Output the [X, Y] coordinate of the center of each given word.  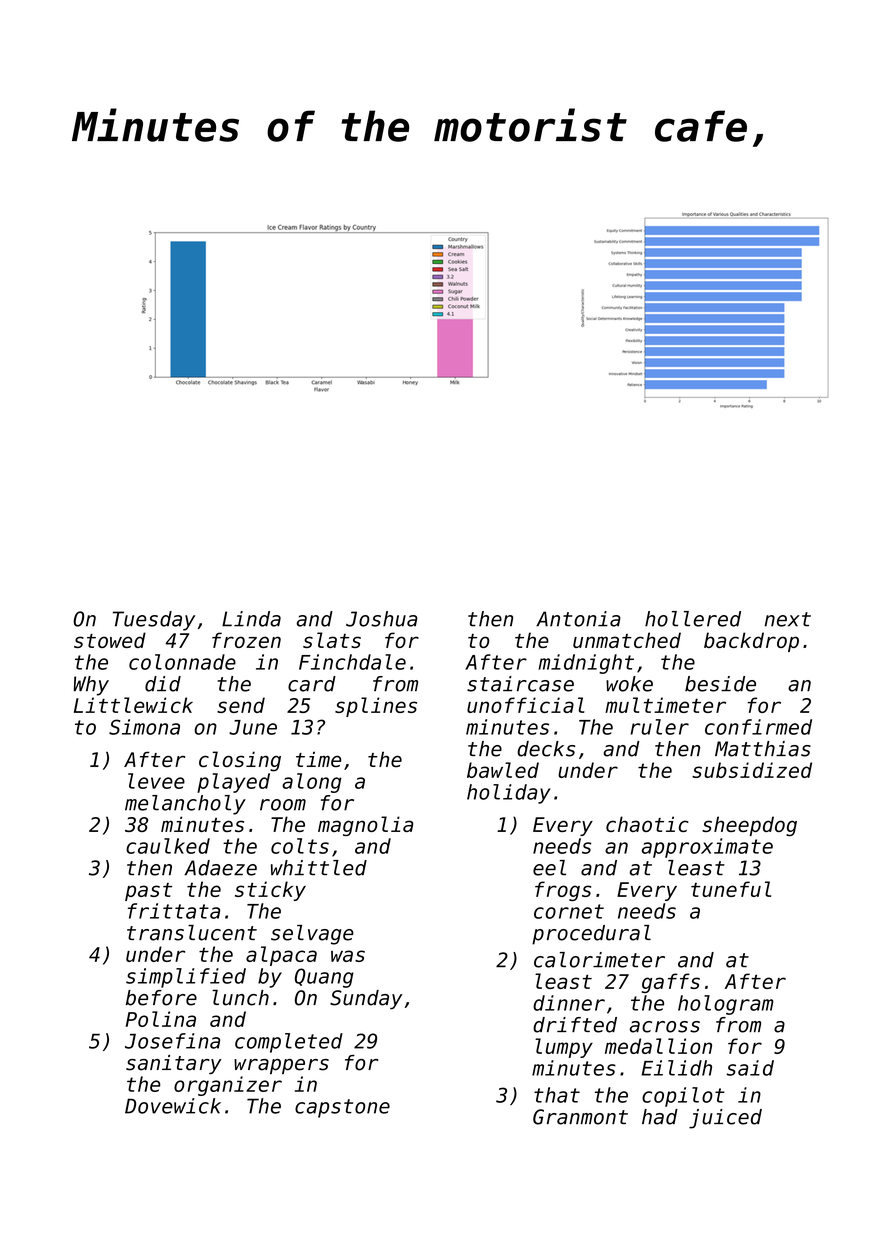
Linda [251, 619]
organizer [228, 1086]
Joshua [382, 619]
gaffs [671, 983]
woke [629, 684]
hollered [693, 619]
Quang [324, 978]
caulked [168, 846]
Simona [144, 727]
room [283, 805]
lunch [240, 997]
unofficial [526, 705]
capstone [342, 1108]
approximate [707, 848]
